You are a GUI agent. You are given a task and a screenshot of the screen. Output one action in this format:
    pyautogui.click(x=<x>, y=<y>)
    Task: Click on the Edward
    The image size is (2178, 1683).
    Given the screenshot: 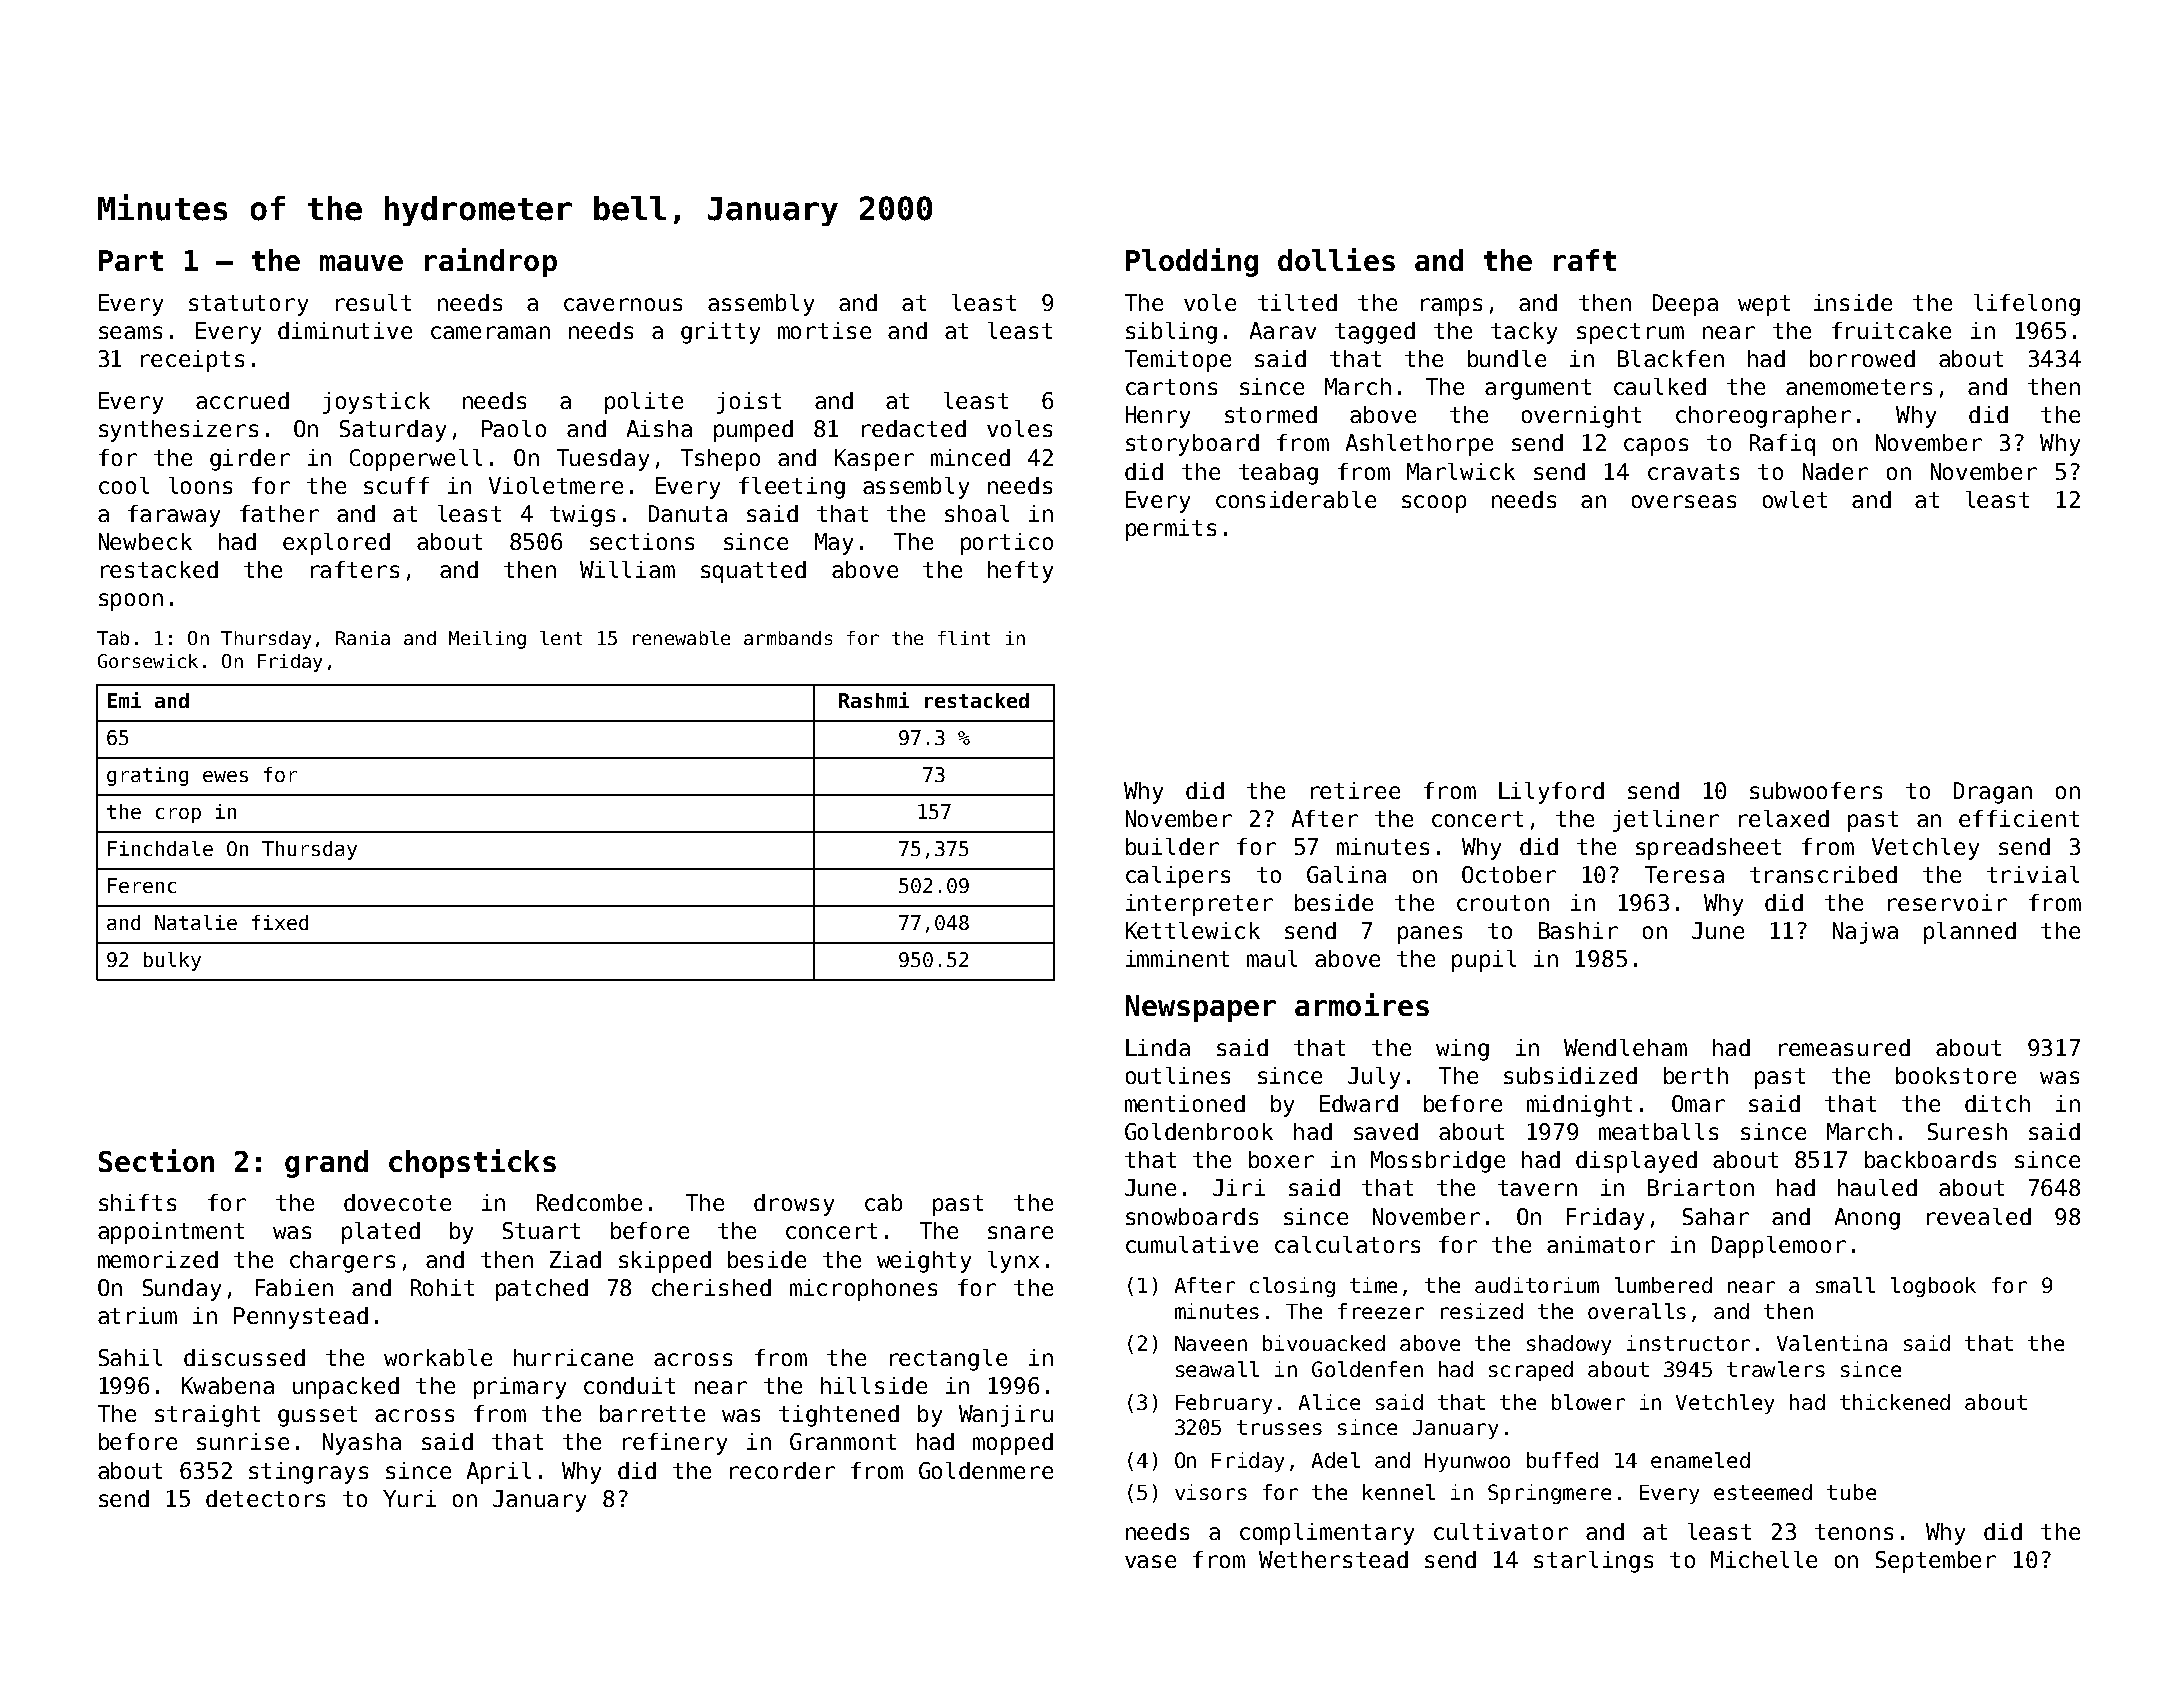 What is the action you would take?
    pyautogui.click(x=1359, y=1103)
